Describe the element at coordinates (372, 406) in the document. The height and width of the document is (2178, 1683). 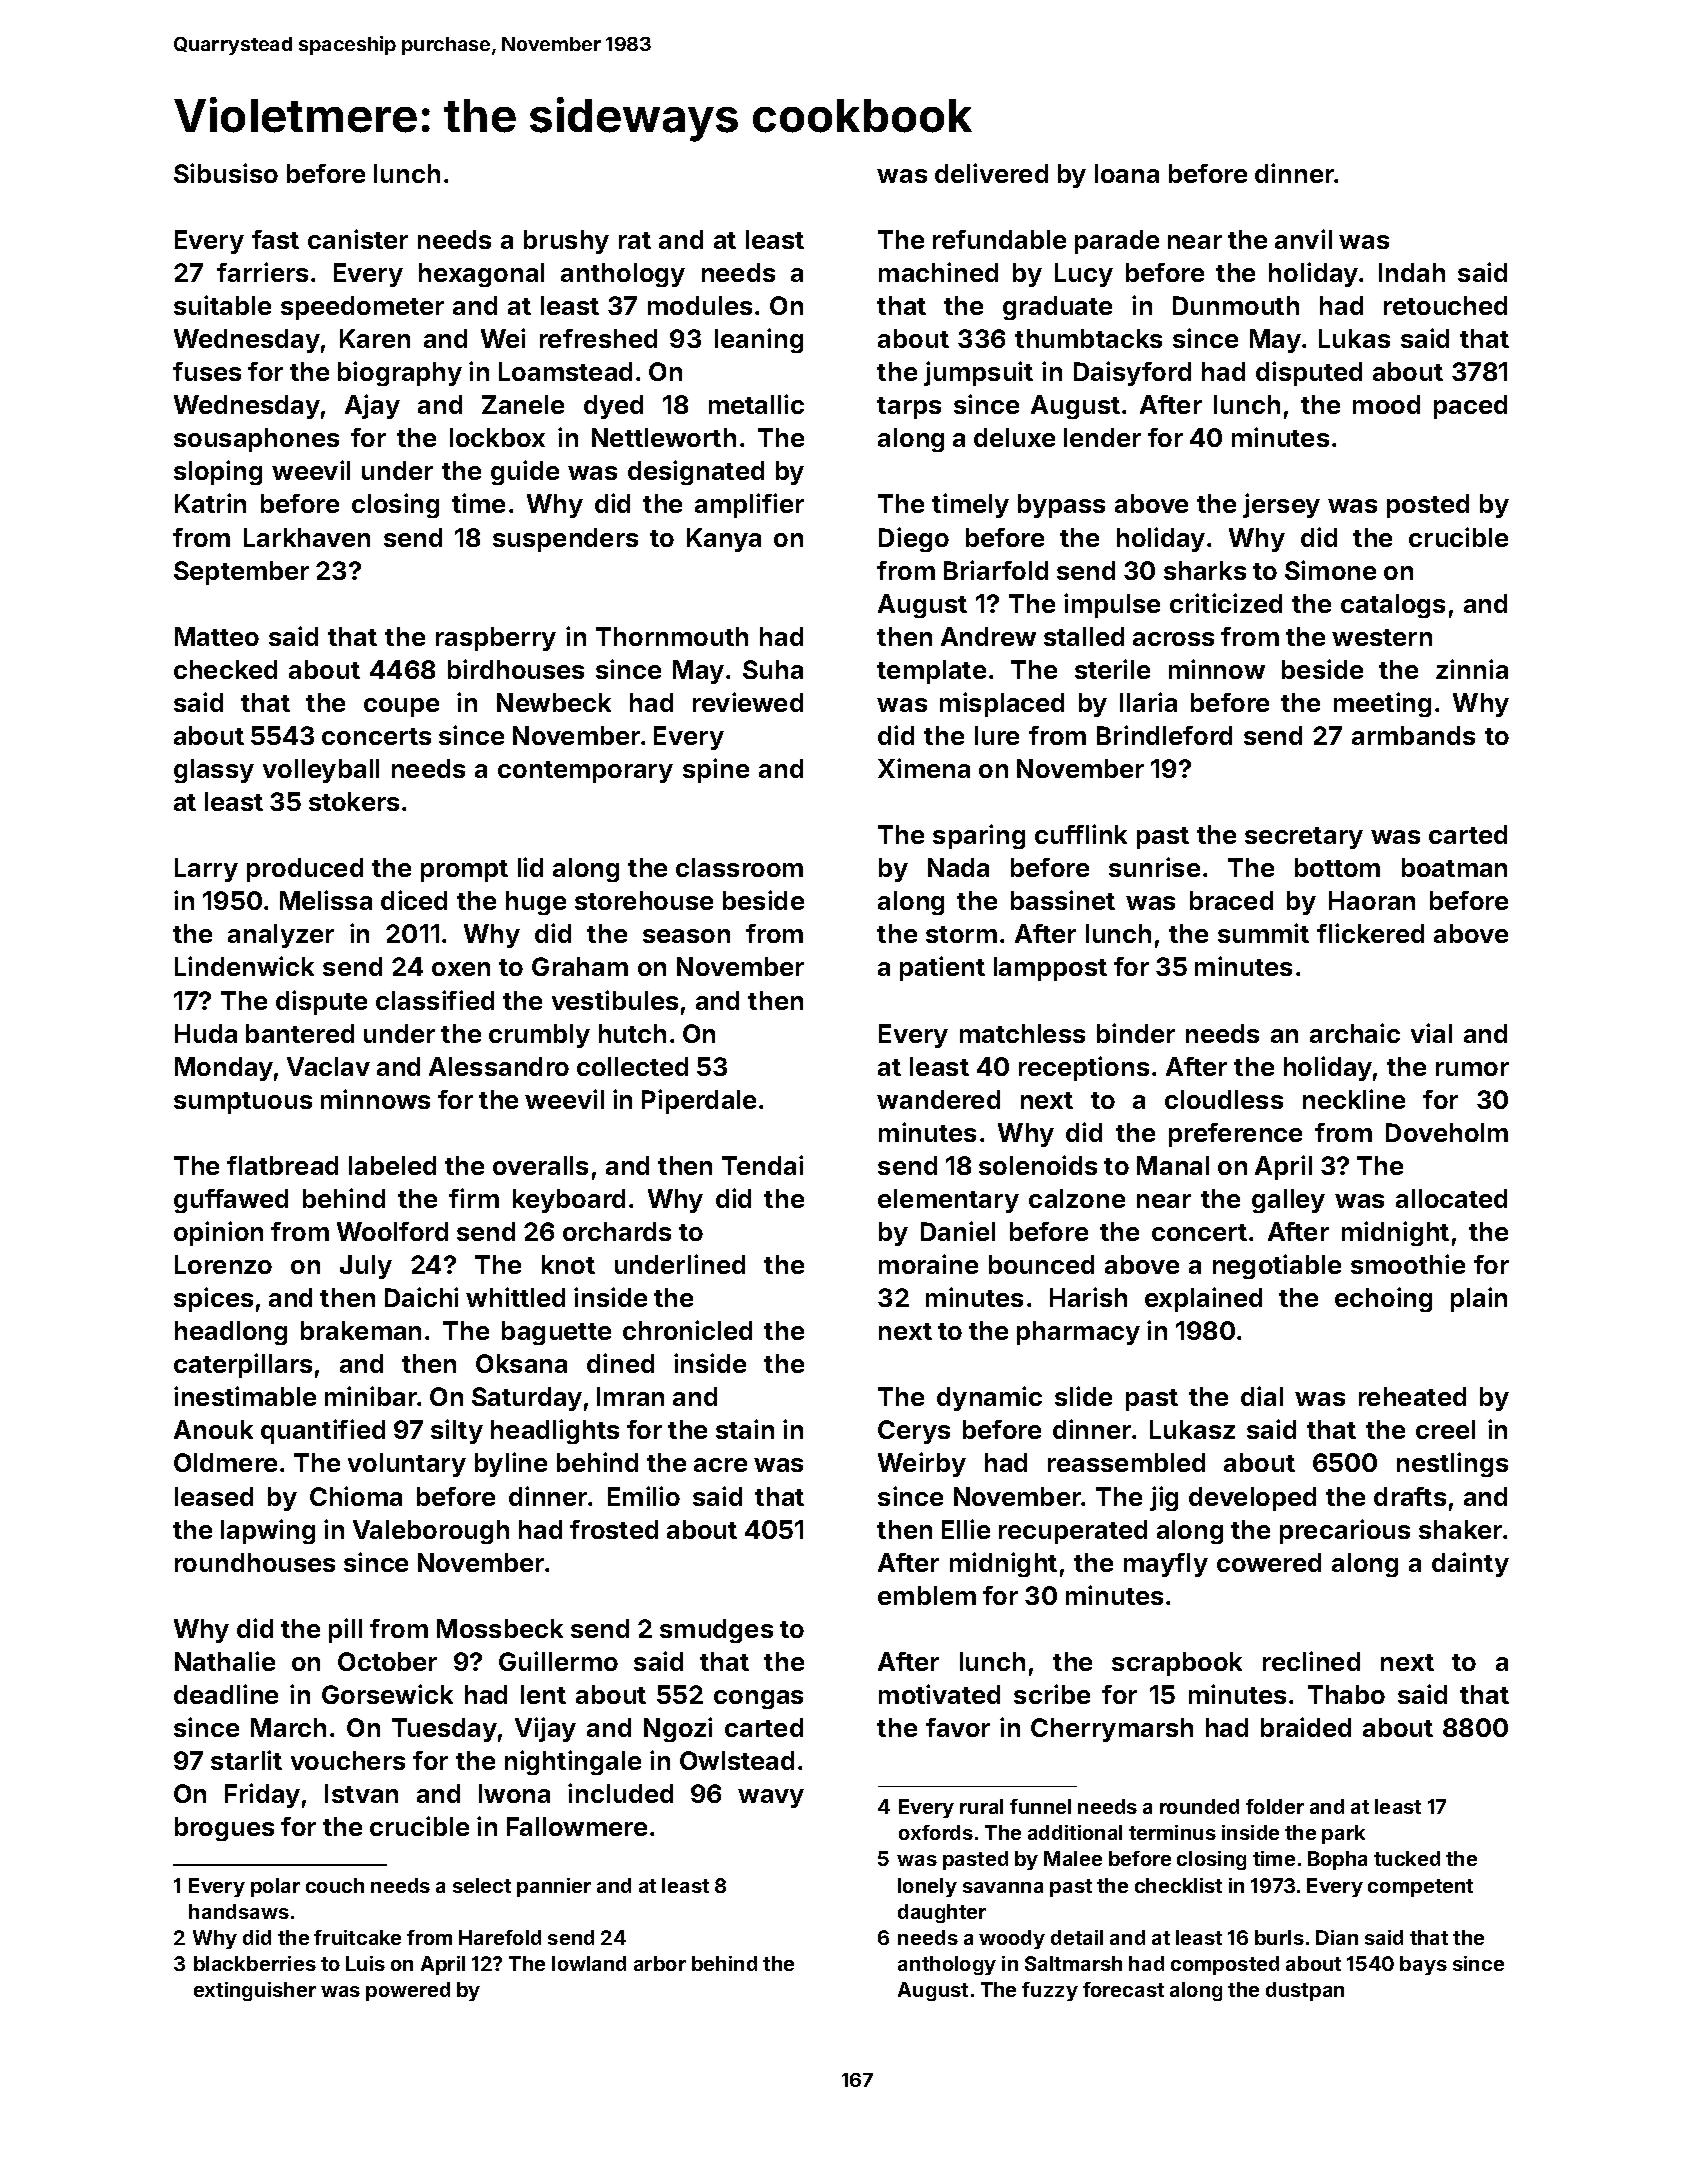
I see `Ajay` at that location.
